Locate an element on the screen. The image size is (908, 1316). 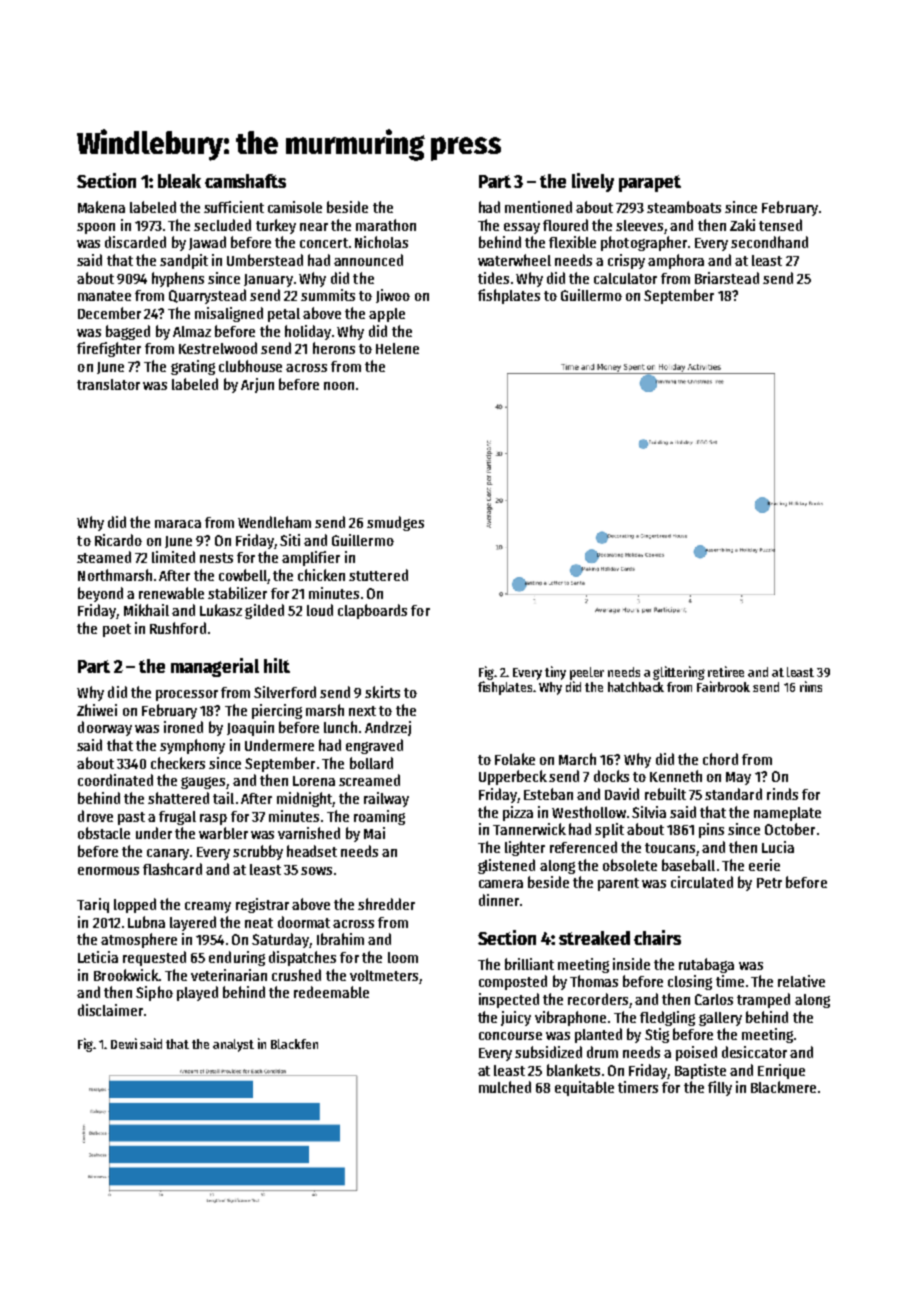
bleak is located at coordinates (179, 181).
